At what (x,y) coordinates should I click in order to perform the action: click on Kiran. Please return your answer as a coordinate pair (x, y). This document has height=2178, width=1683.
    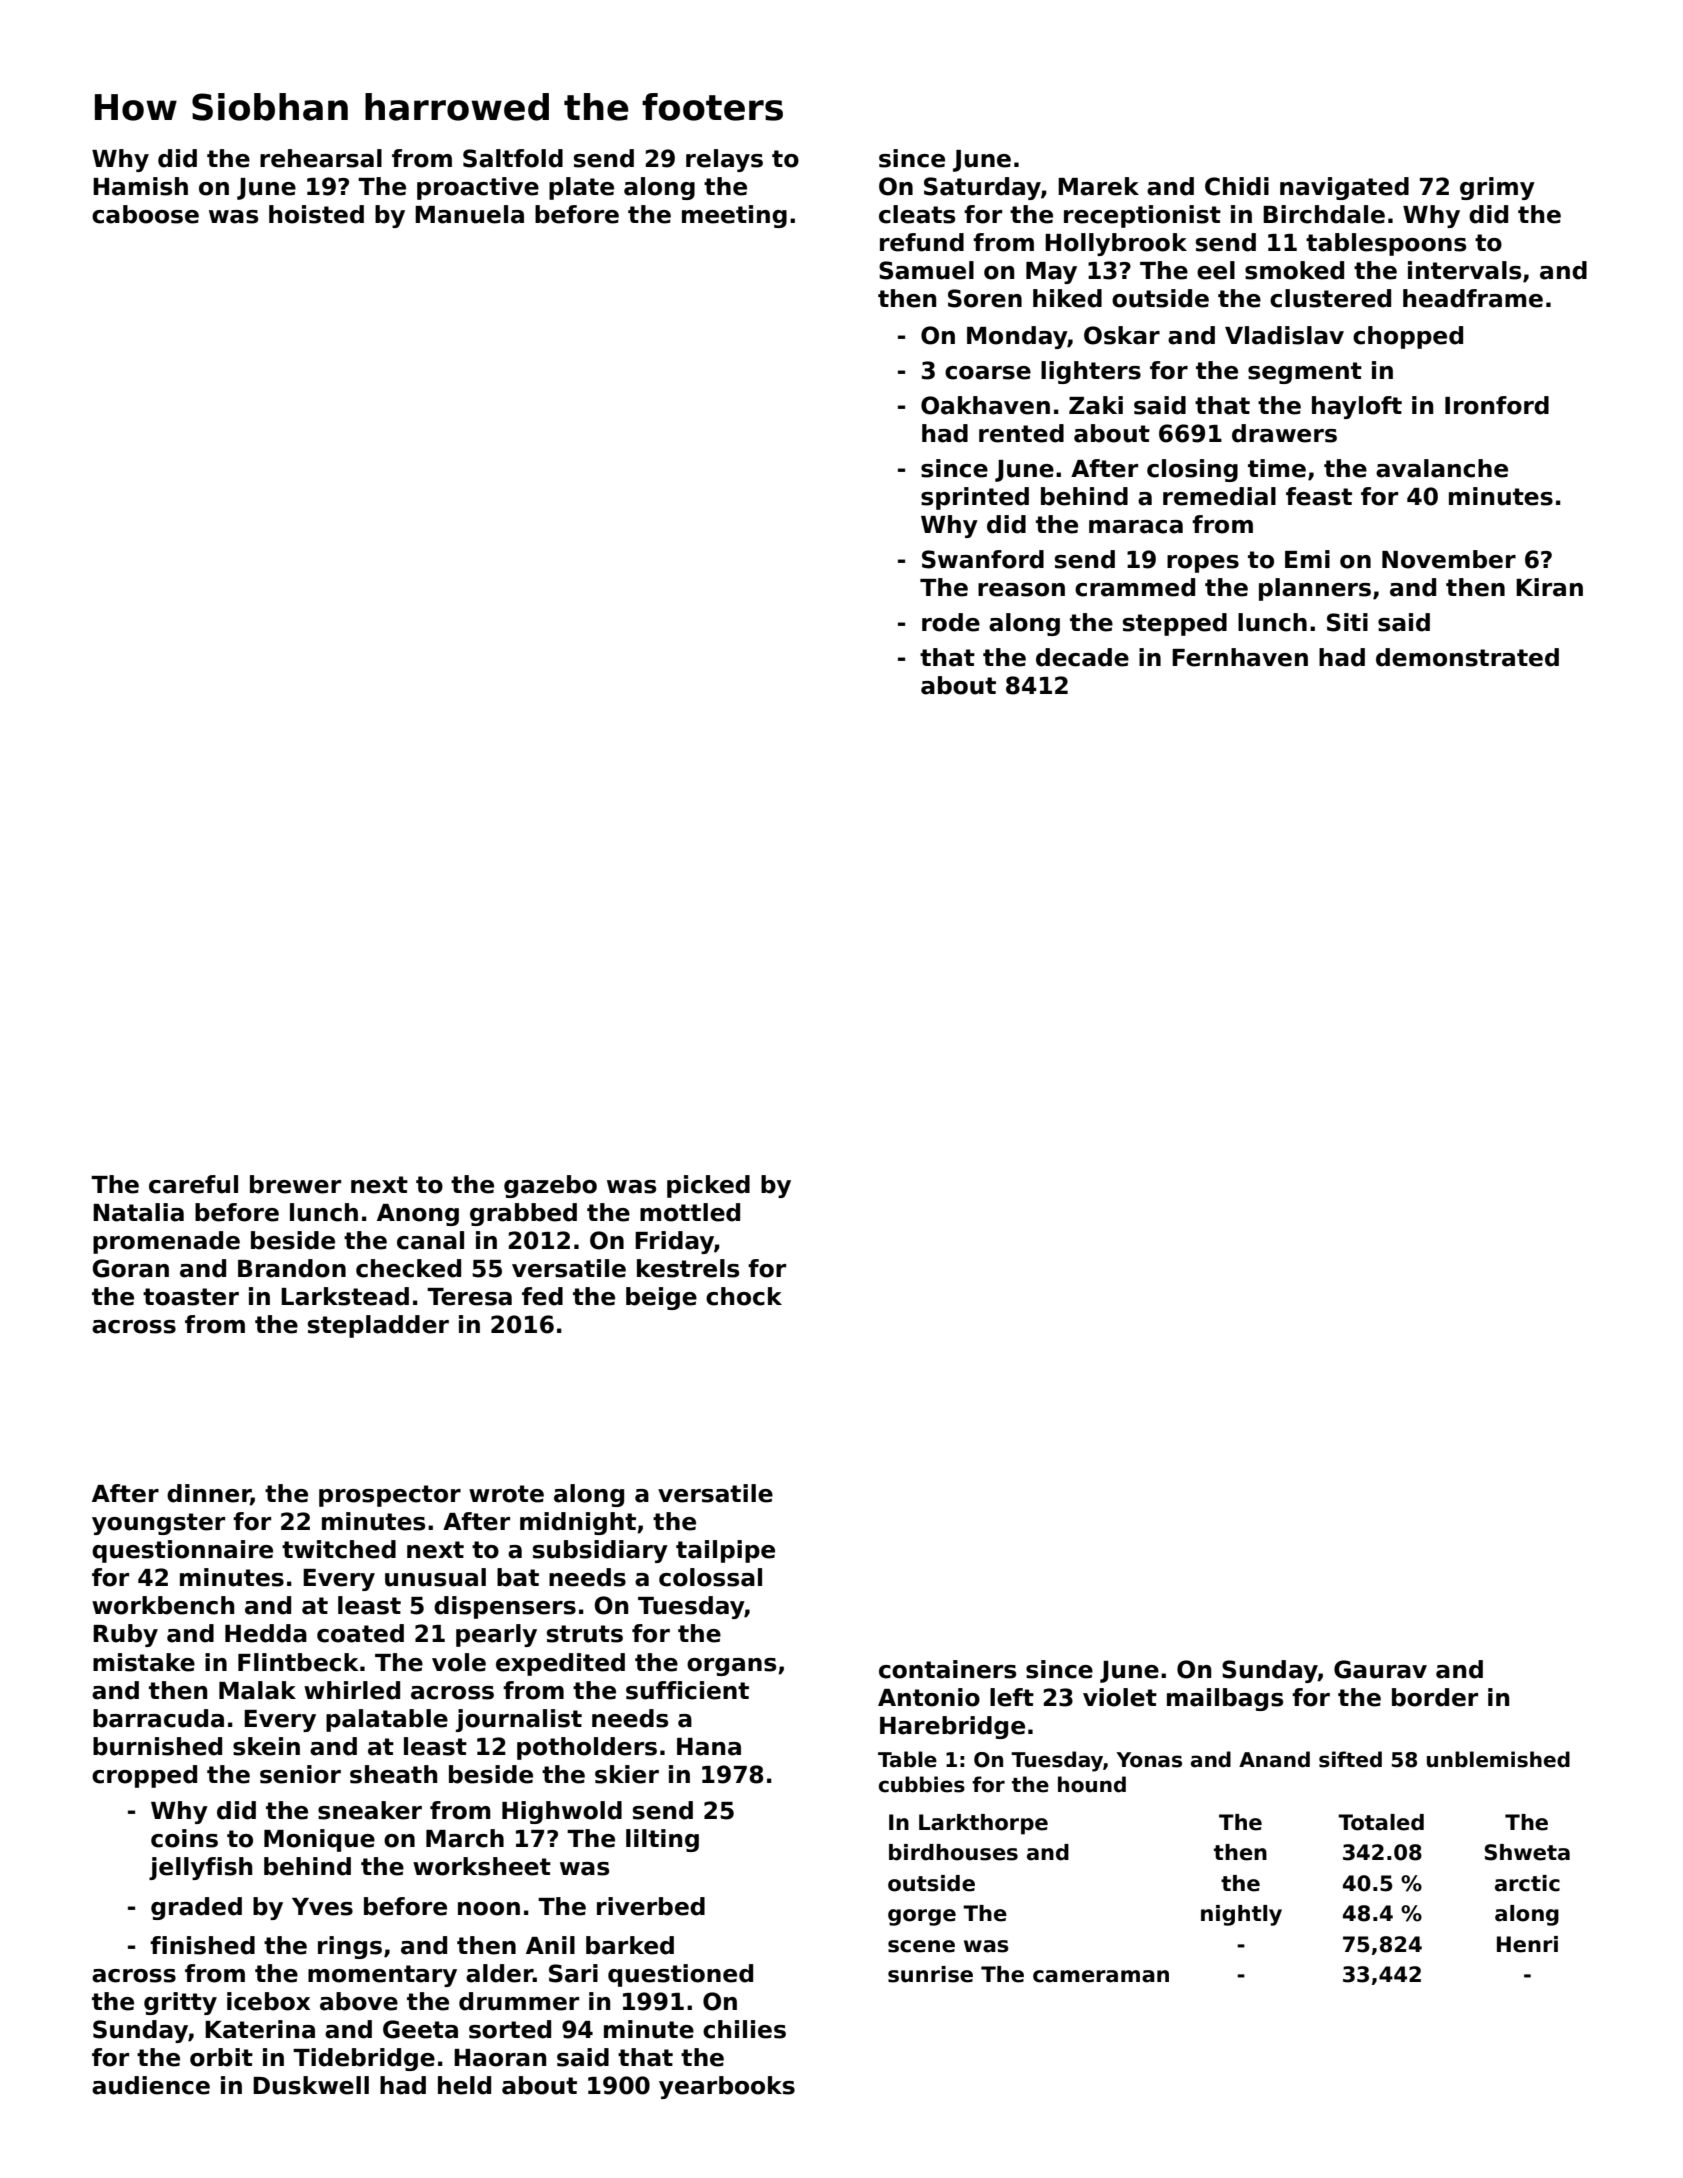
    Looking at the image, I should click on (1549, 587).
